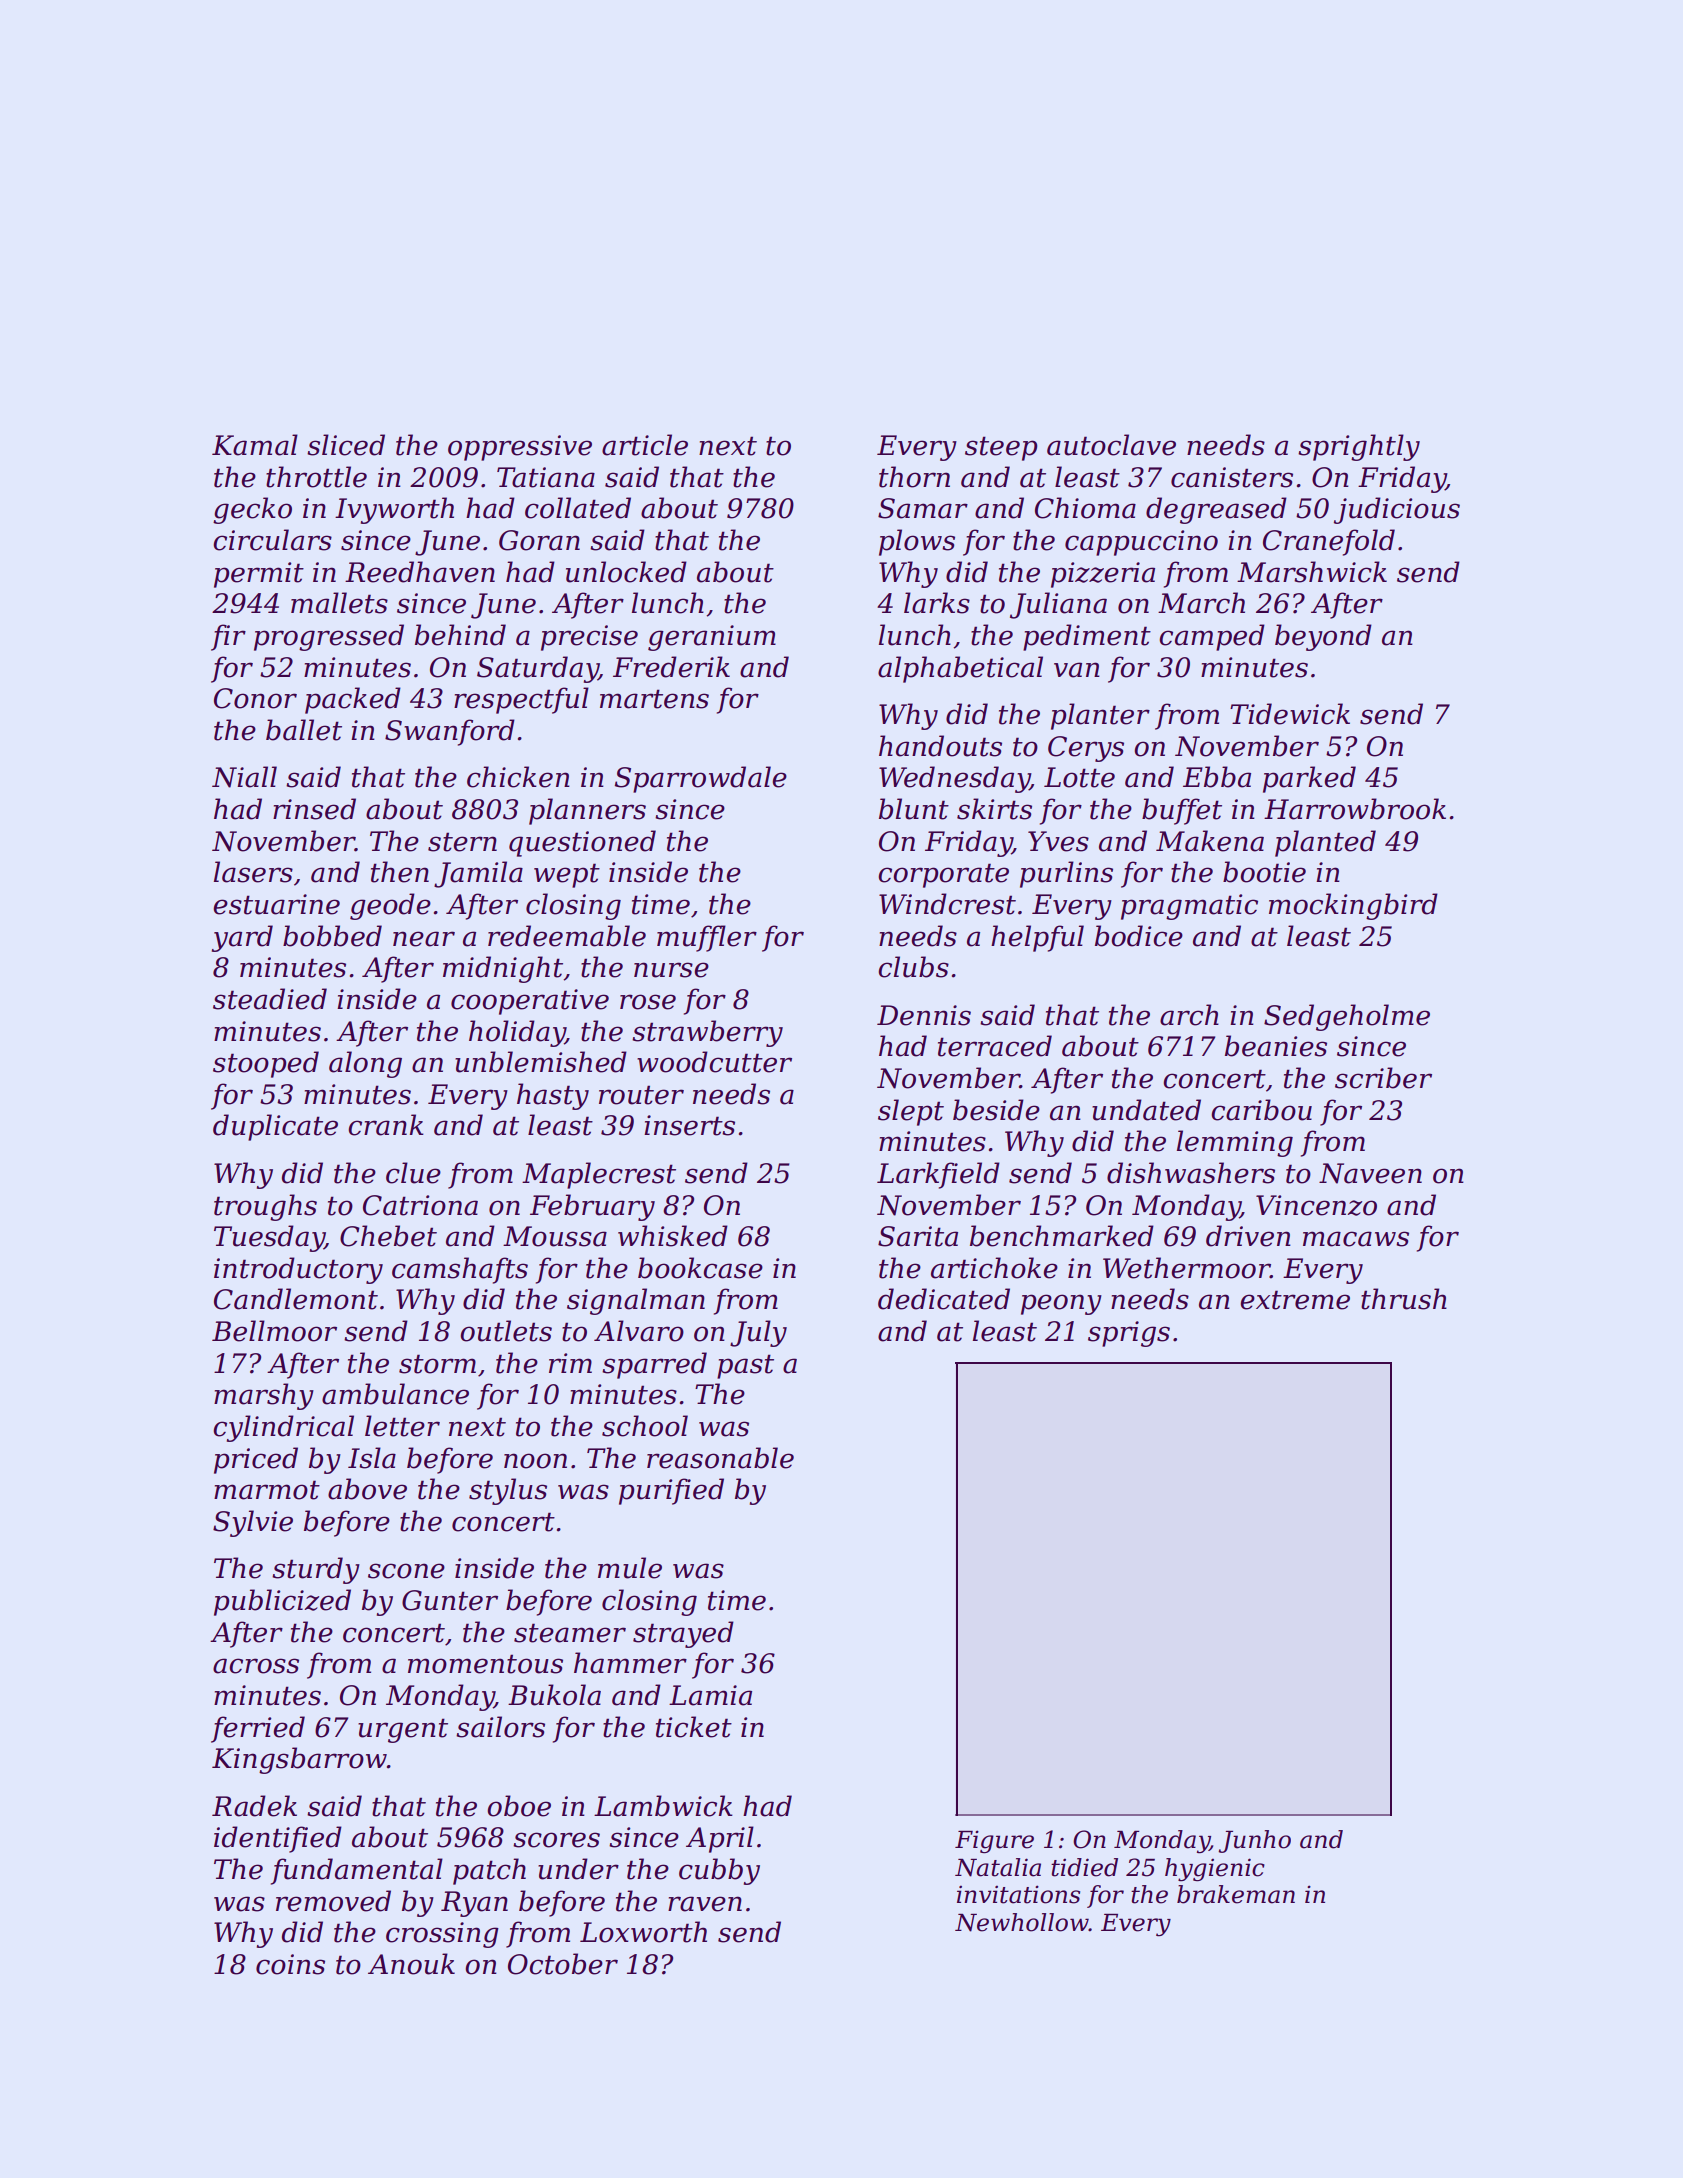 This screenshot has height=2178, width=1683. What do you see at coordinates (346, 445) in the screenshot?
I see `sliced` at bounding box center [346, 445].
